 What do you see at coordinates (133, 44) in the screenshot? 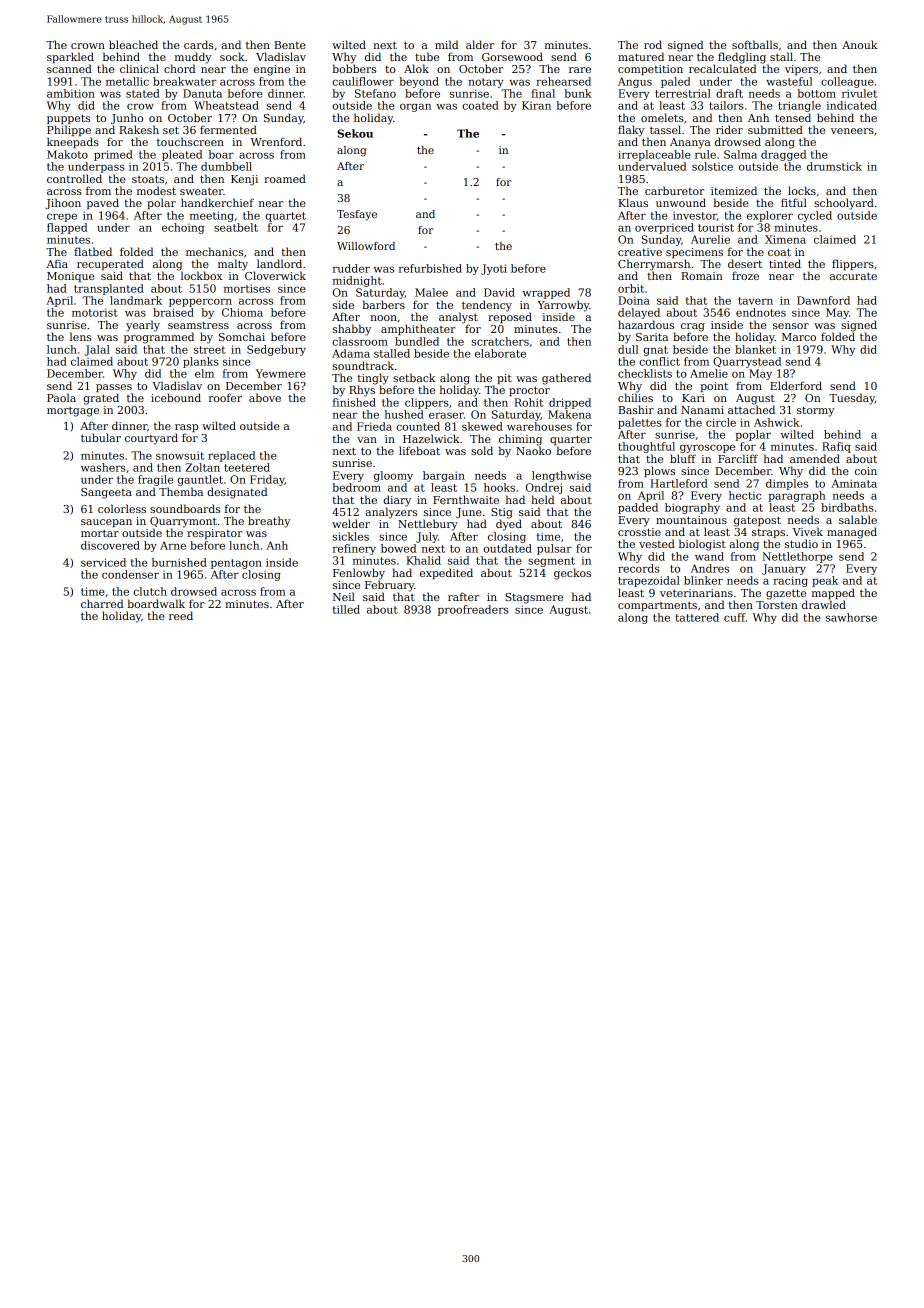
I see `bleached` at bounding box center [133, 44].
